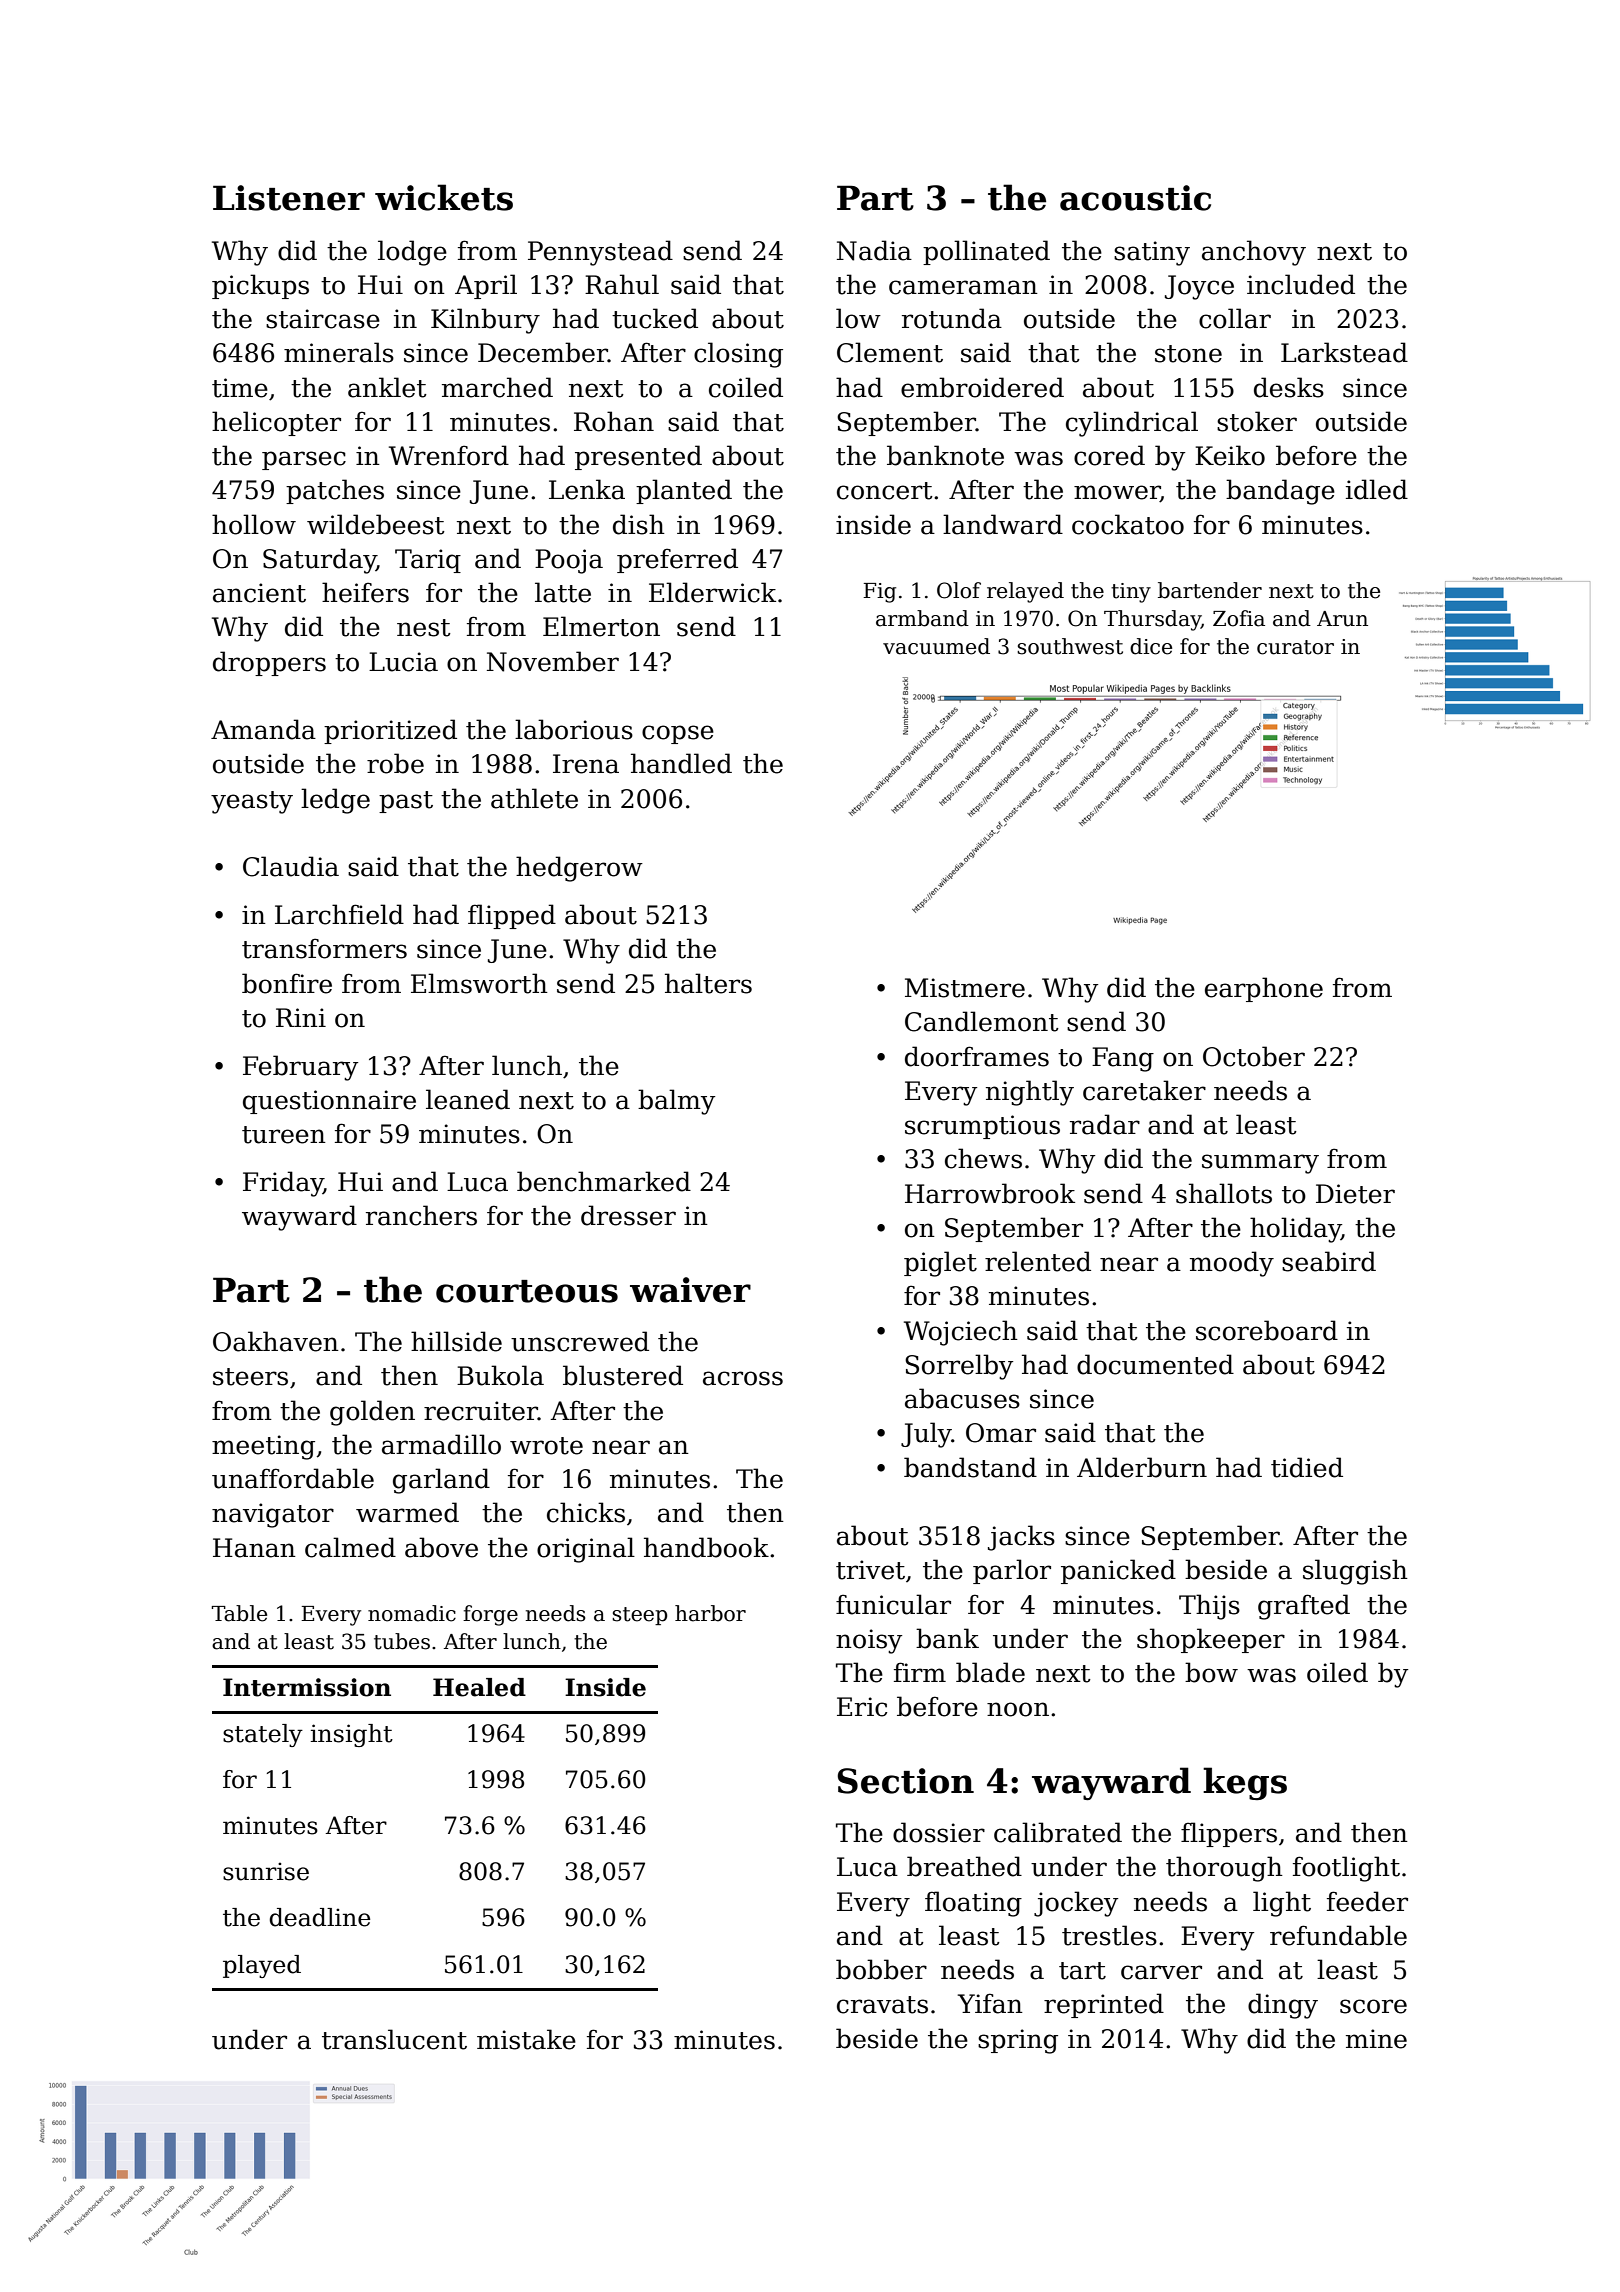  Describe the element at coordinates (1254, 253) in the screenshot. I see `anchovy` at that location.
